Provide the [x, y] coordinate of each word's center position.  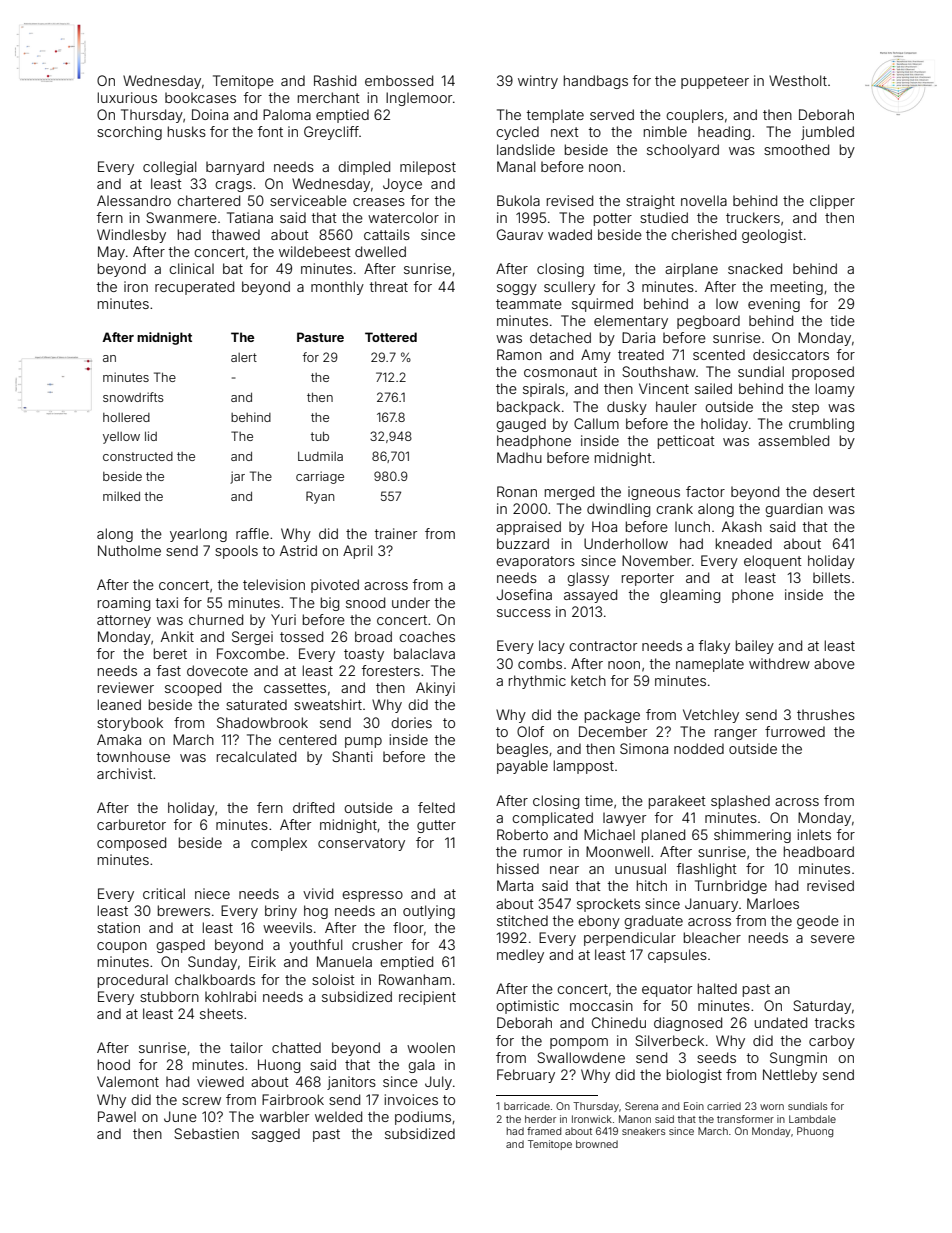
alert [244, 357]
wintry [538, 82]
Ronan [517, 491]
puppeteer [715, 82]
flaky [714, 647]
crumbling [821, 425]
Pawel [117, 1116]
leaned [119, 704]
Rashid [335, 80]
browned [597, 1144]
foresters [391, 670]
